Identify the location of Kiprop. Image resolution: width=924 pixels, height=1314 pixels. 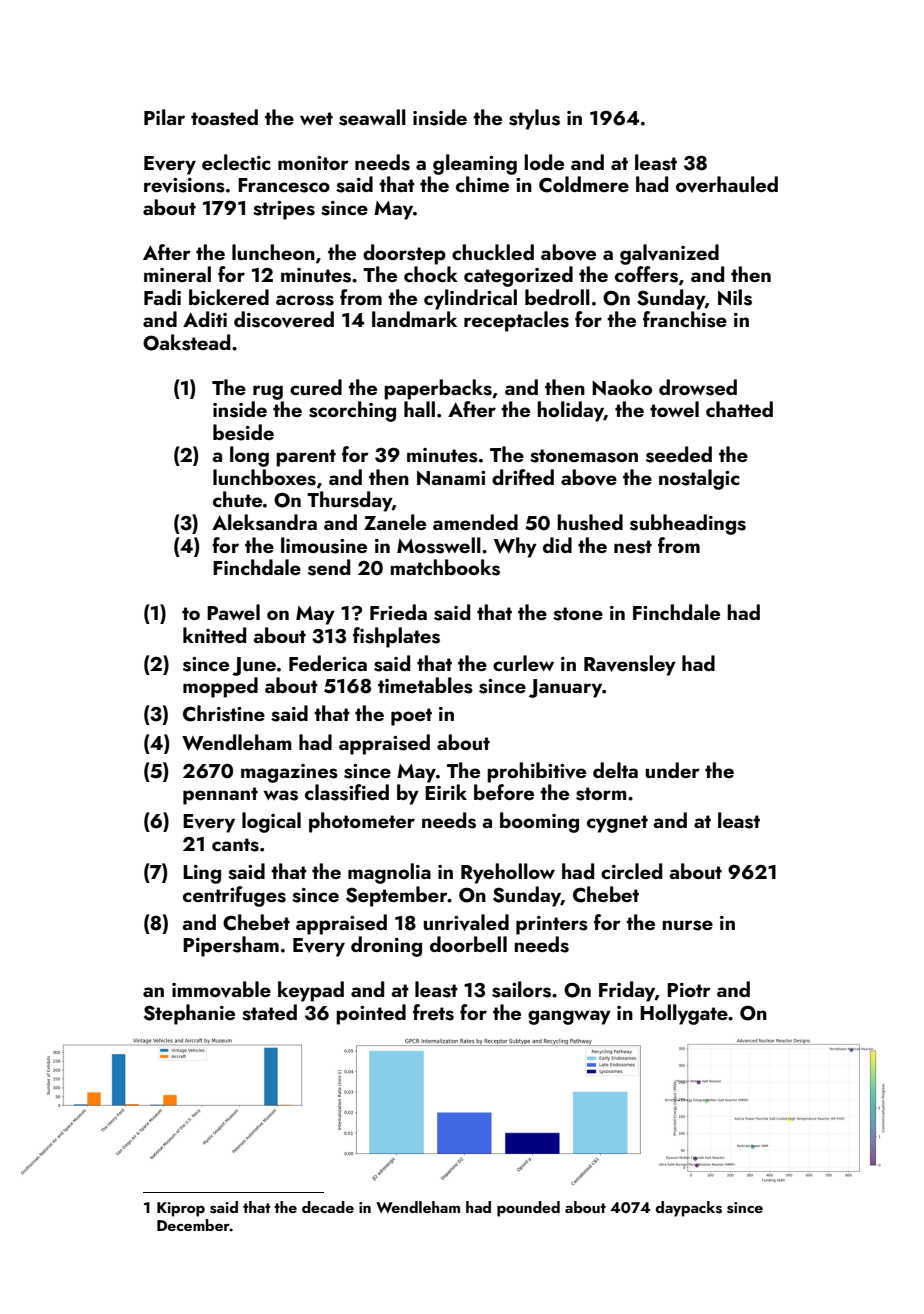
(181, 1209).
